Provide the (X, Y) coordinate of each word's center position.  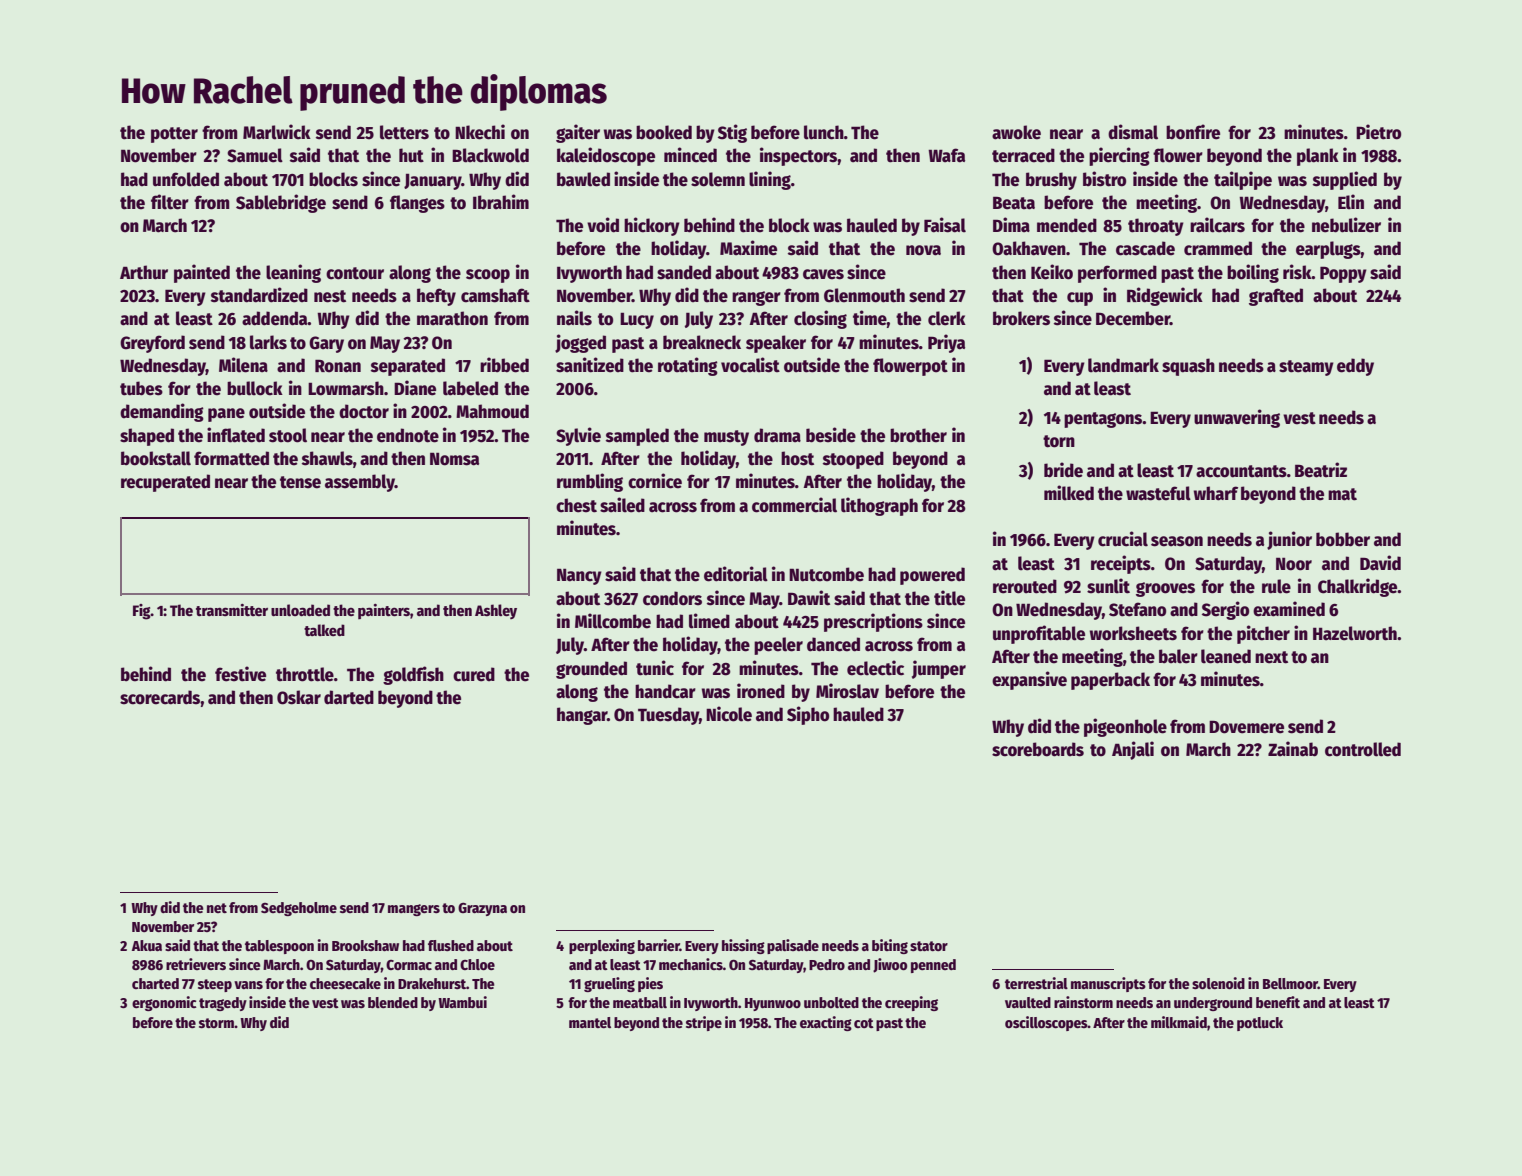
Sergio (1225, 610)
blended (393, 1002)
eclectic (875, 668)
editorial (736, 574)
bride (1063, 470)
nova (923, 250)
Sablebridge (281, 203)
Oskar (299, 697)
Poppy (1343, 274)
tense (300, 482)
